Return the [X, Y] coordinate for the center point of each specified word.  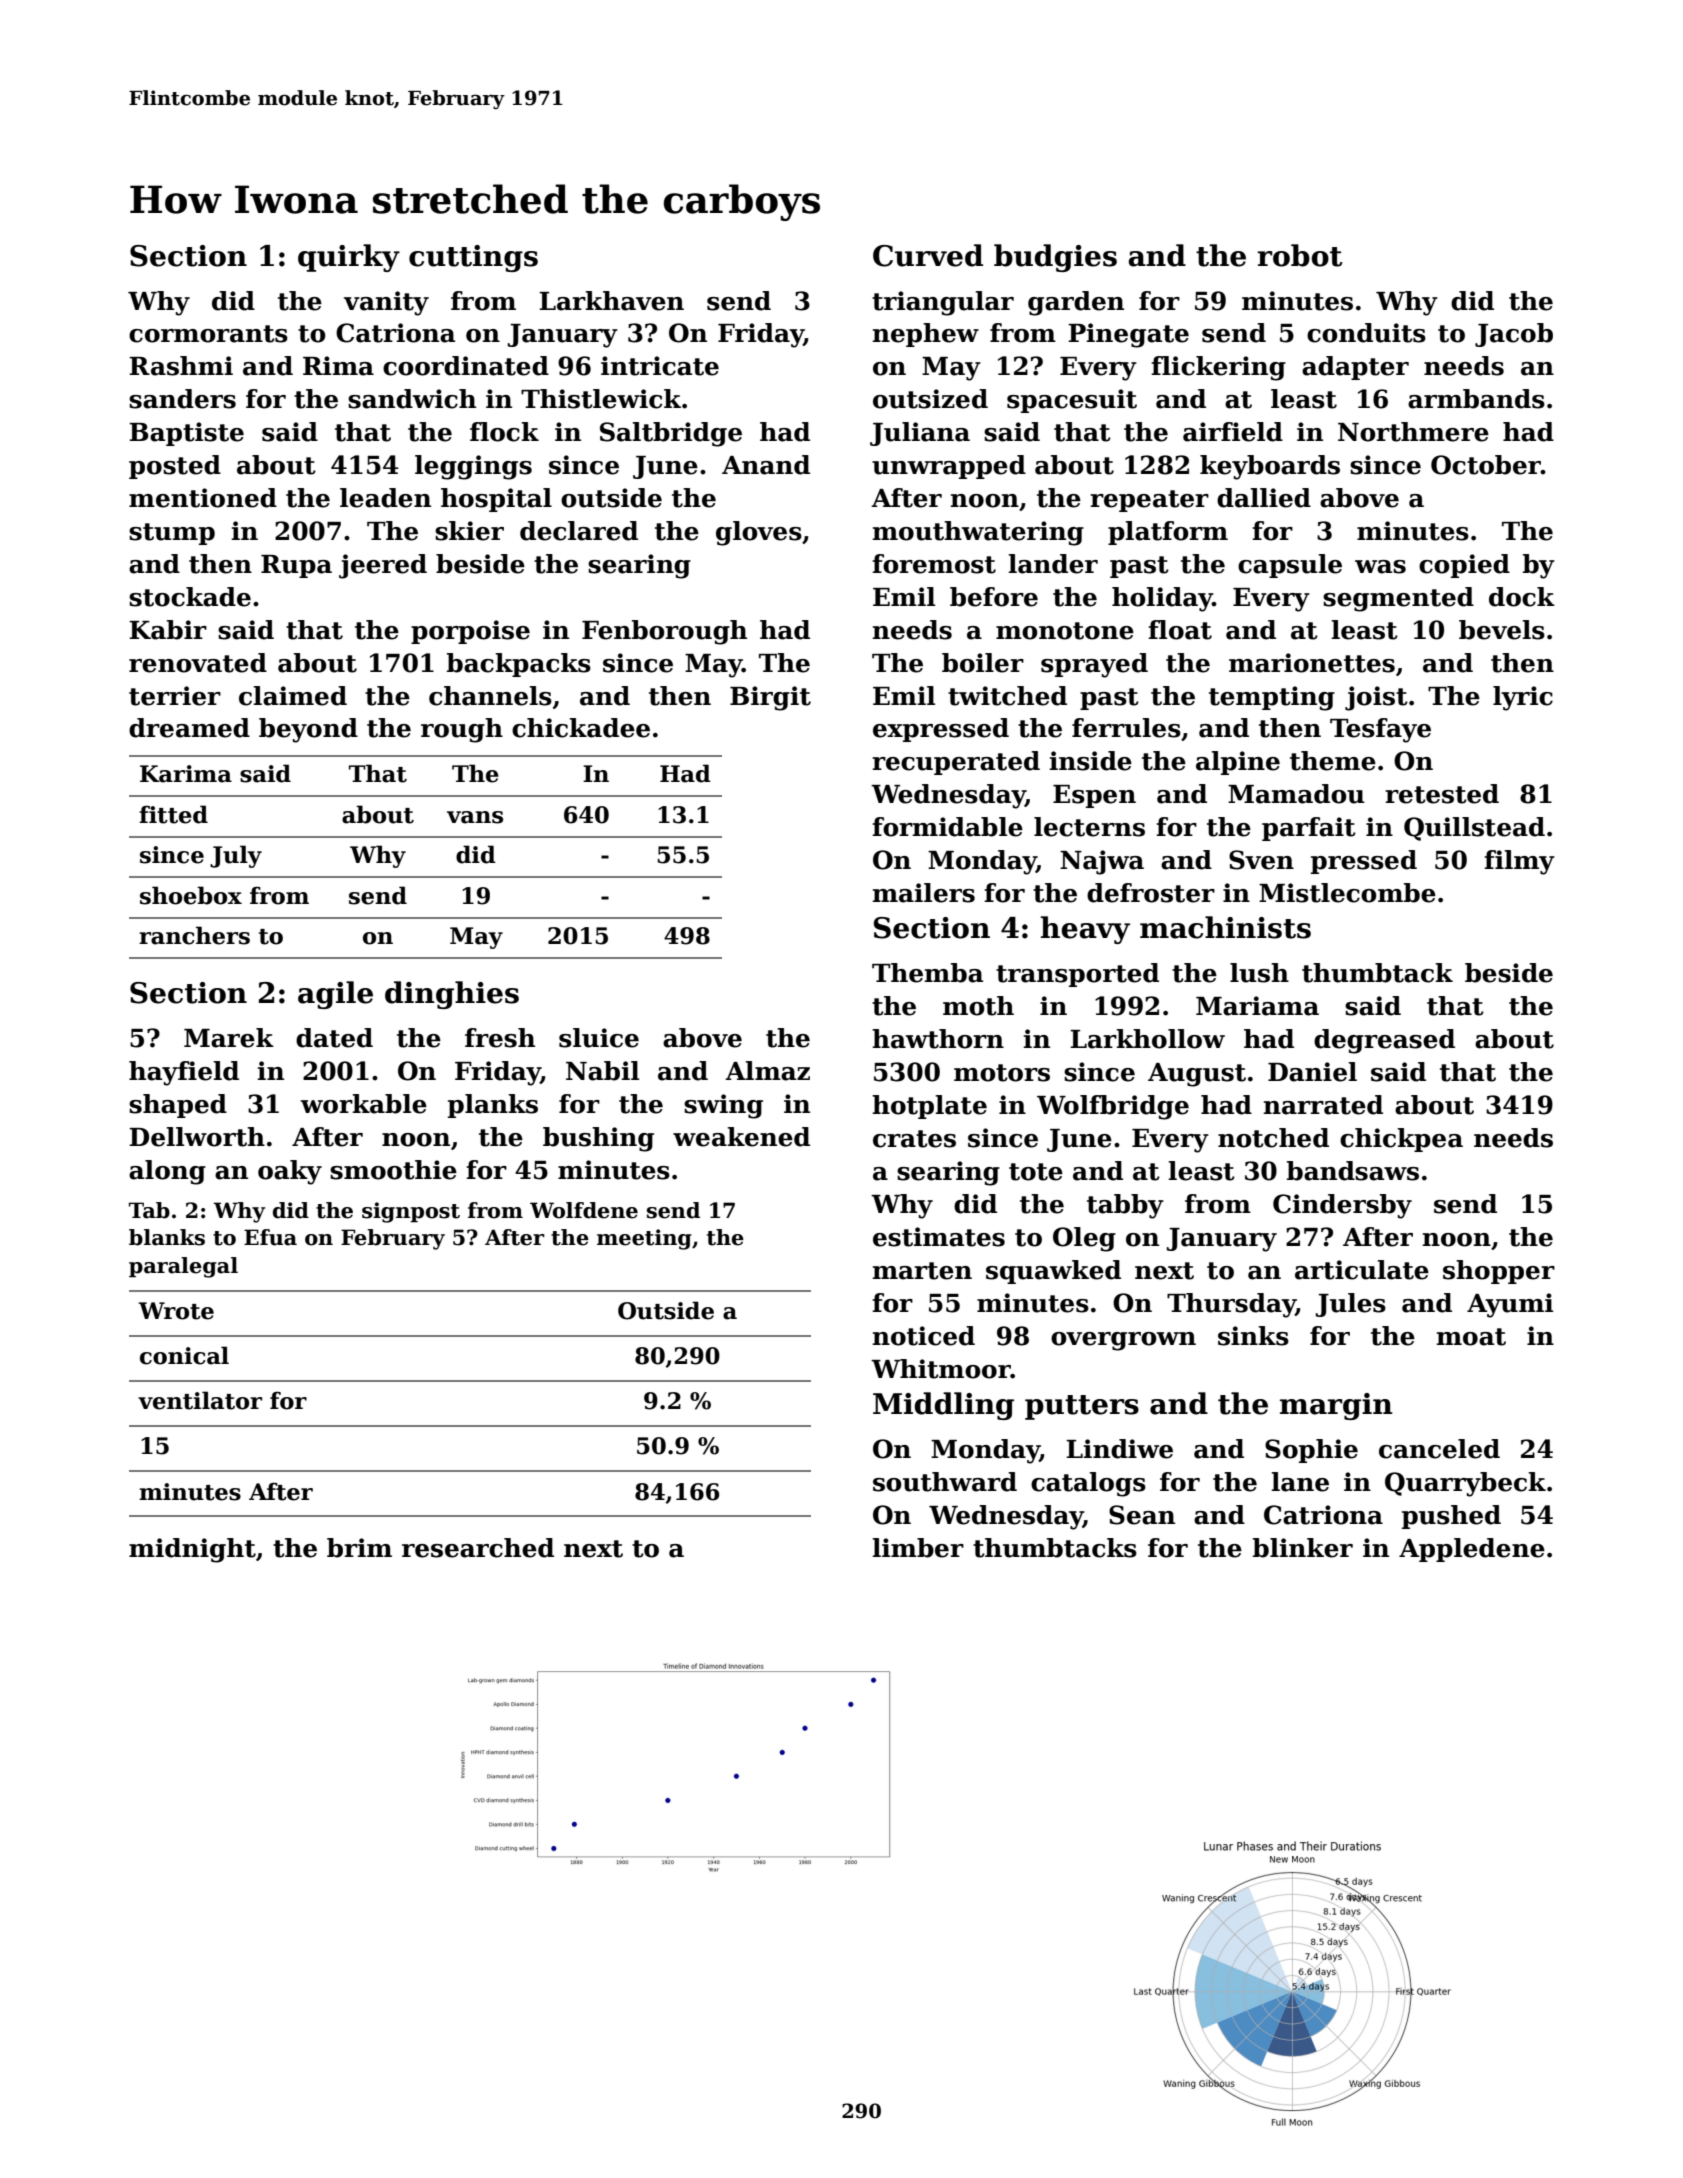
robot [1300, 255]
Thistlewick [601, 399]
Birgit [770, 698]
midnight [192, 1550]
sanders [182, 399]
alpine [1238, 763]
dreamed [189, 728]
